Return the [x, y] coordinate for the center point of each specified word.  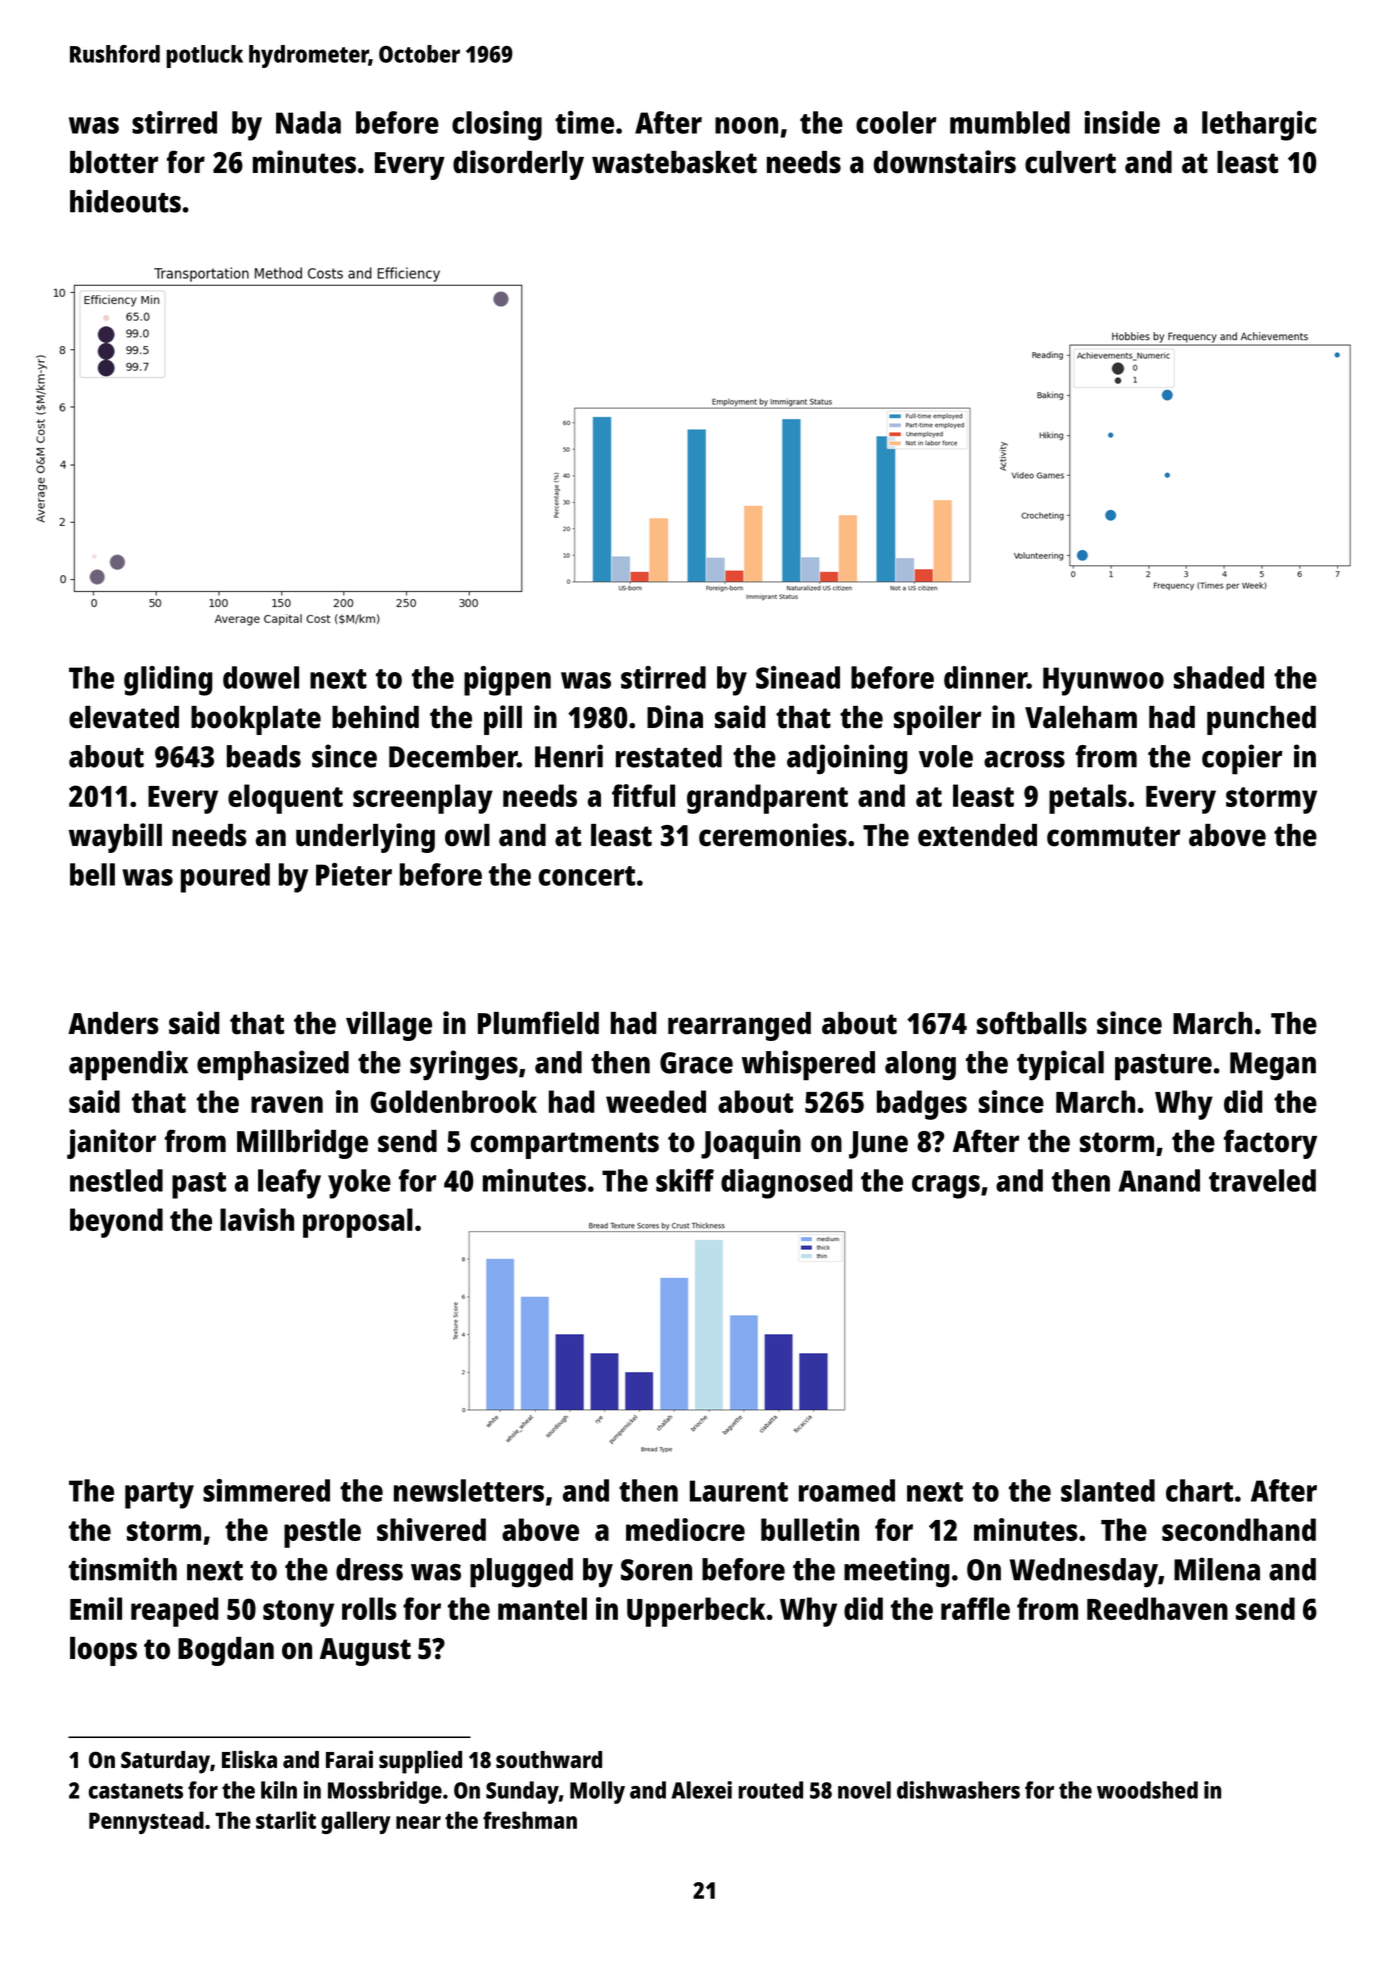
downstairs [945, 162]
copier [1242, 759]
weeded [656, 1101]
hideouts [125, 201]
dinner [985, 677]
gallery [356, 1822]
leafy [289, 1184]
